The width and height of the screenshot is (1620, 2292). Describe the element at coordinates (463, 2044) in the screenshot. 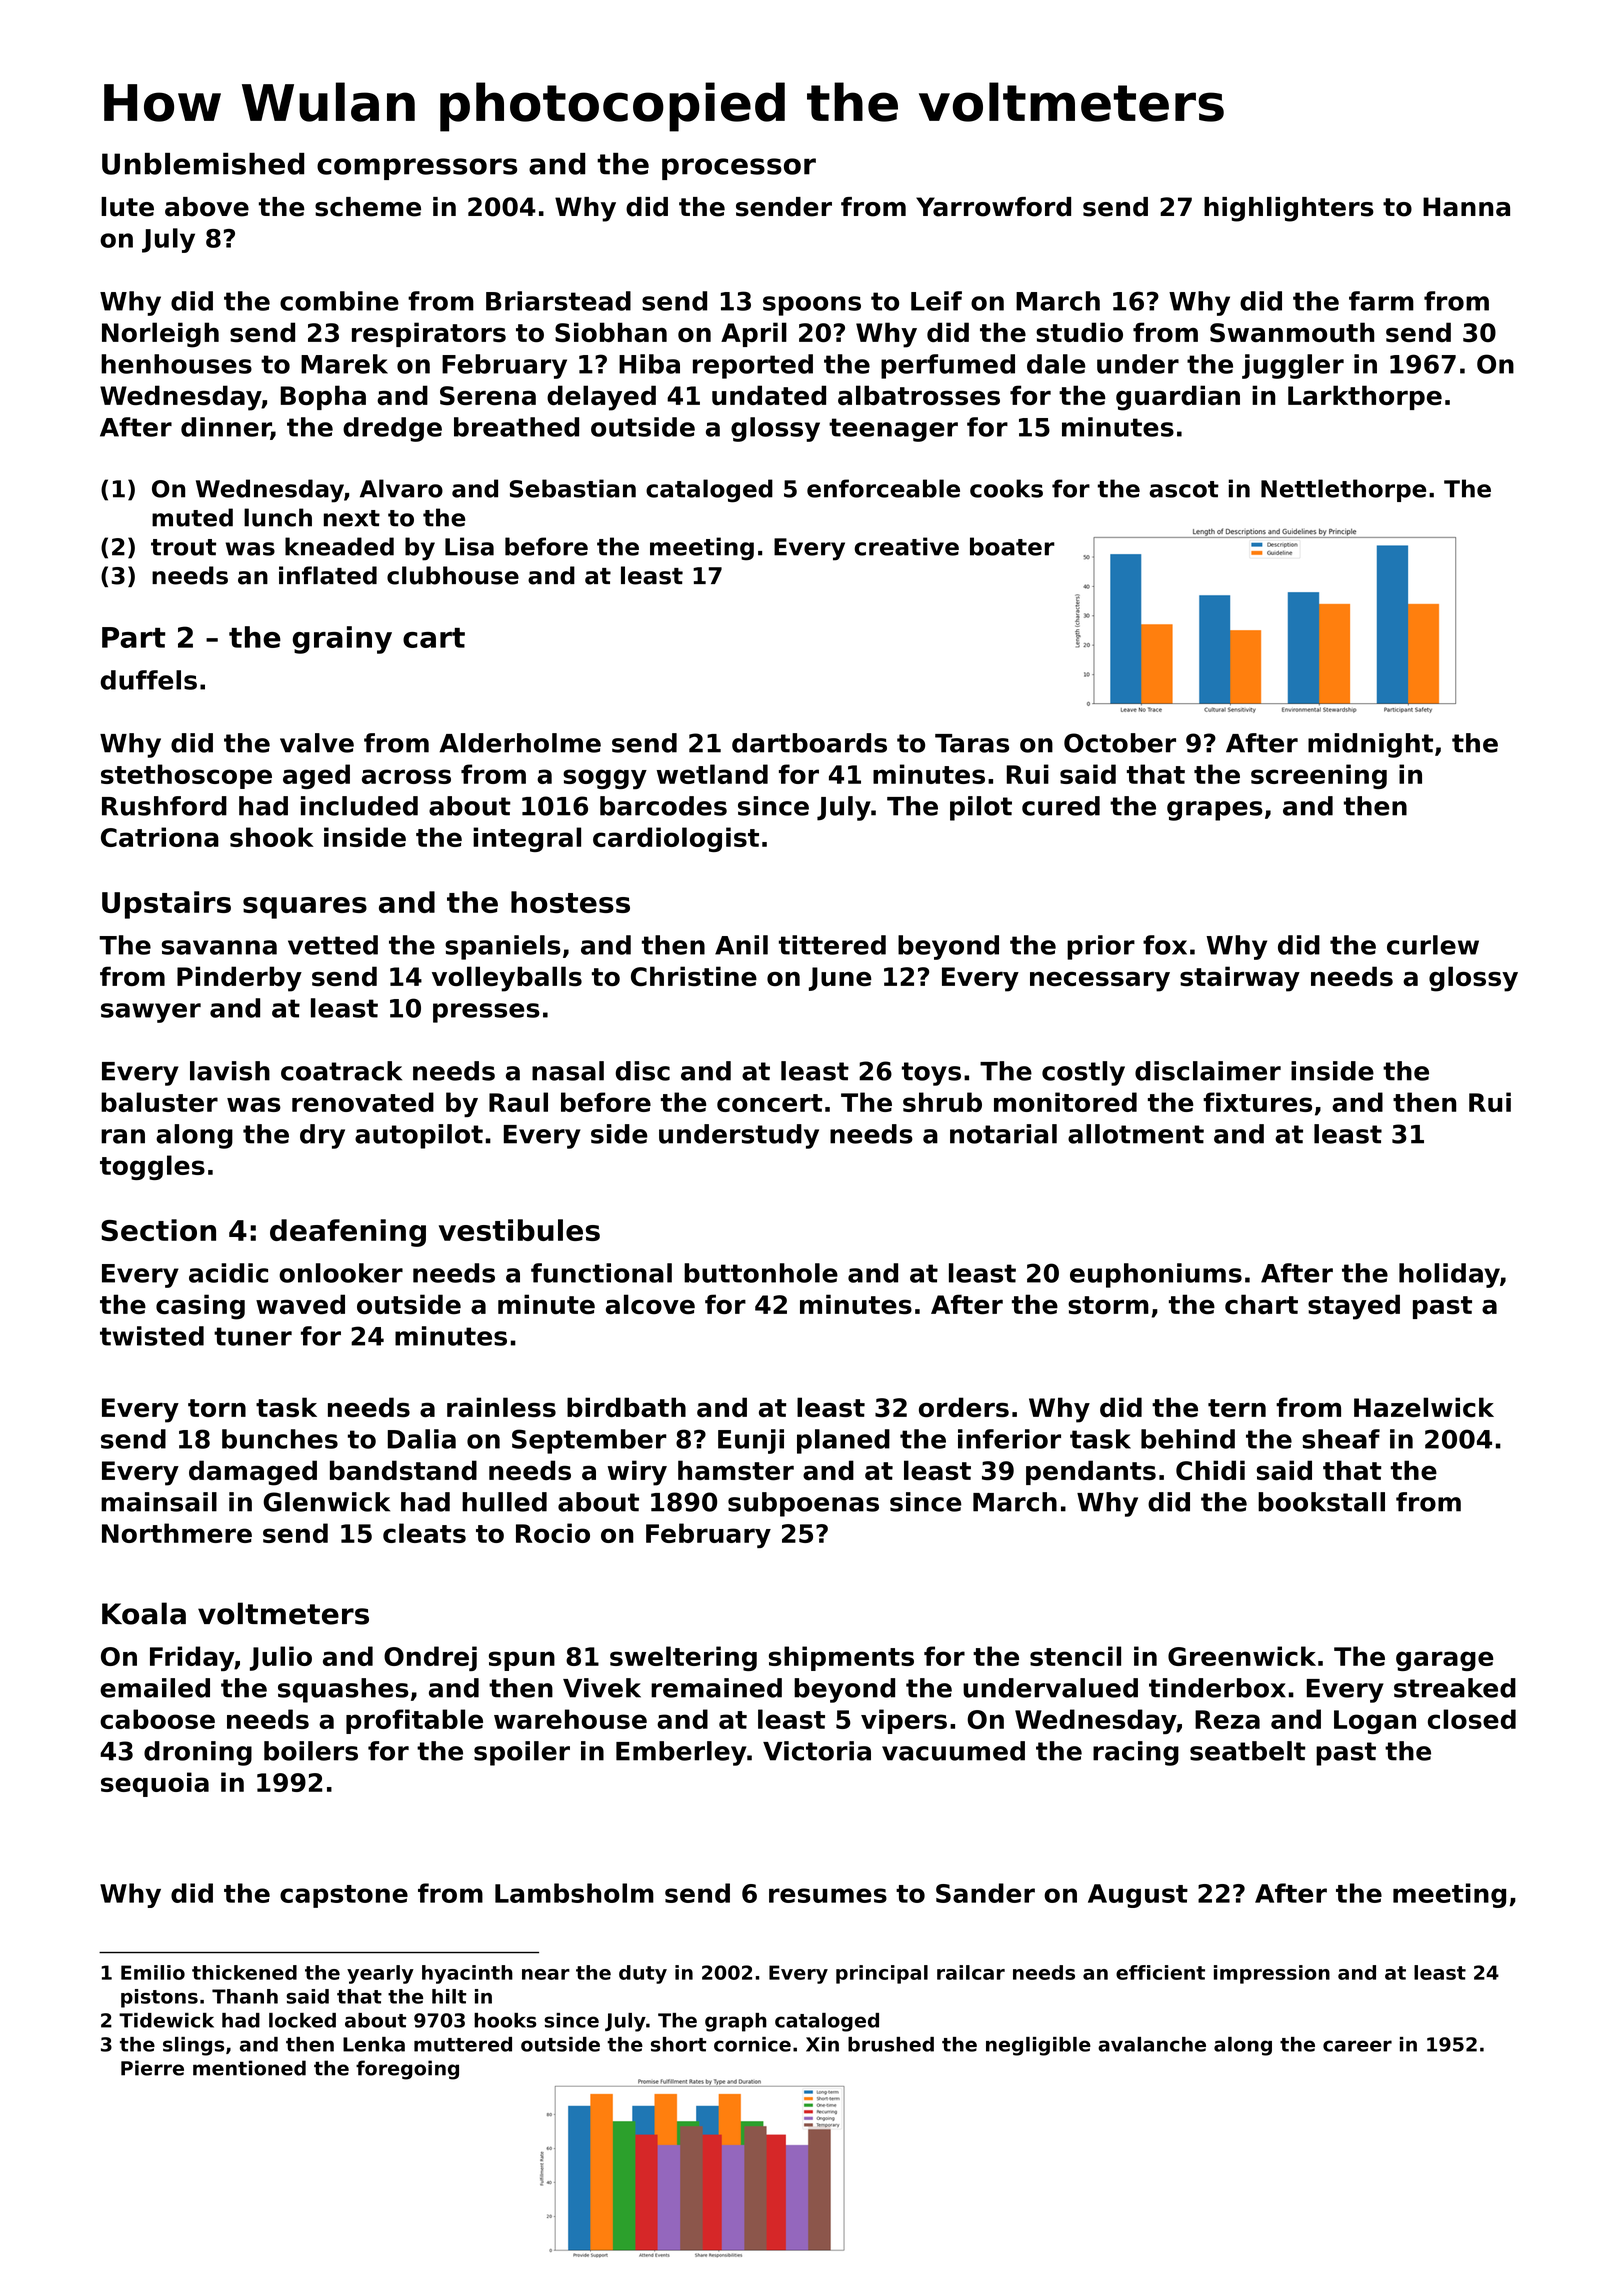

I see `muttered` at that location.
